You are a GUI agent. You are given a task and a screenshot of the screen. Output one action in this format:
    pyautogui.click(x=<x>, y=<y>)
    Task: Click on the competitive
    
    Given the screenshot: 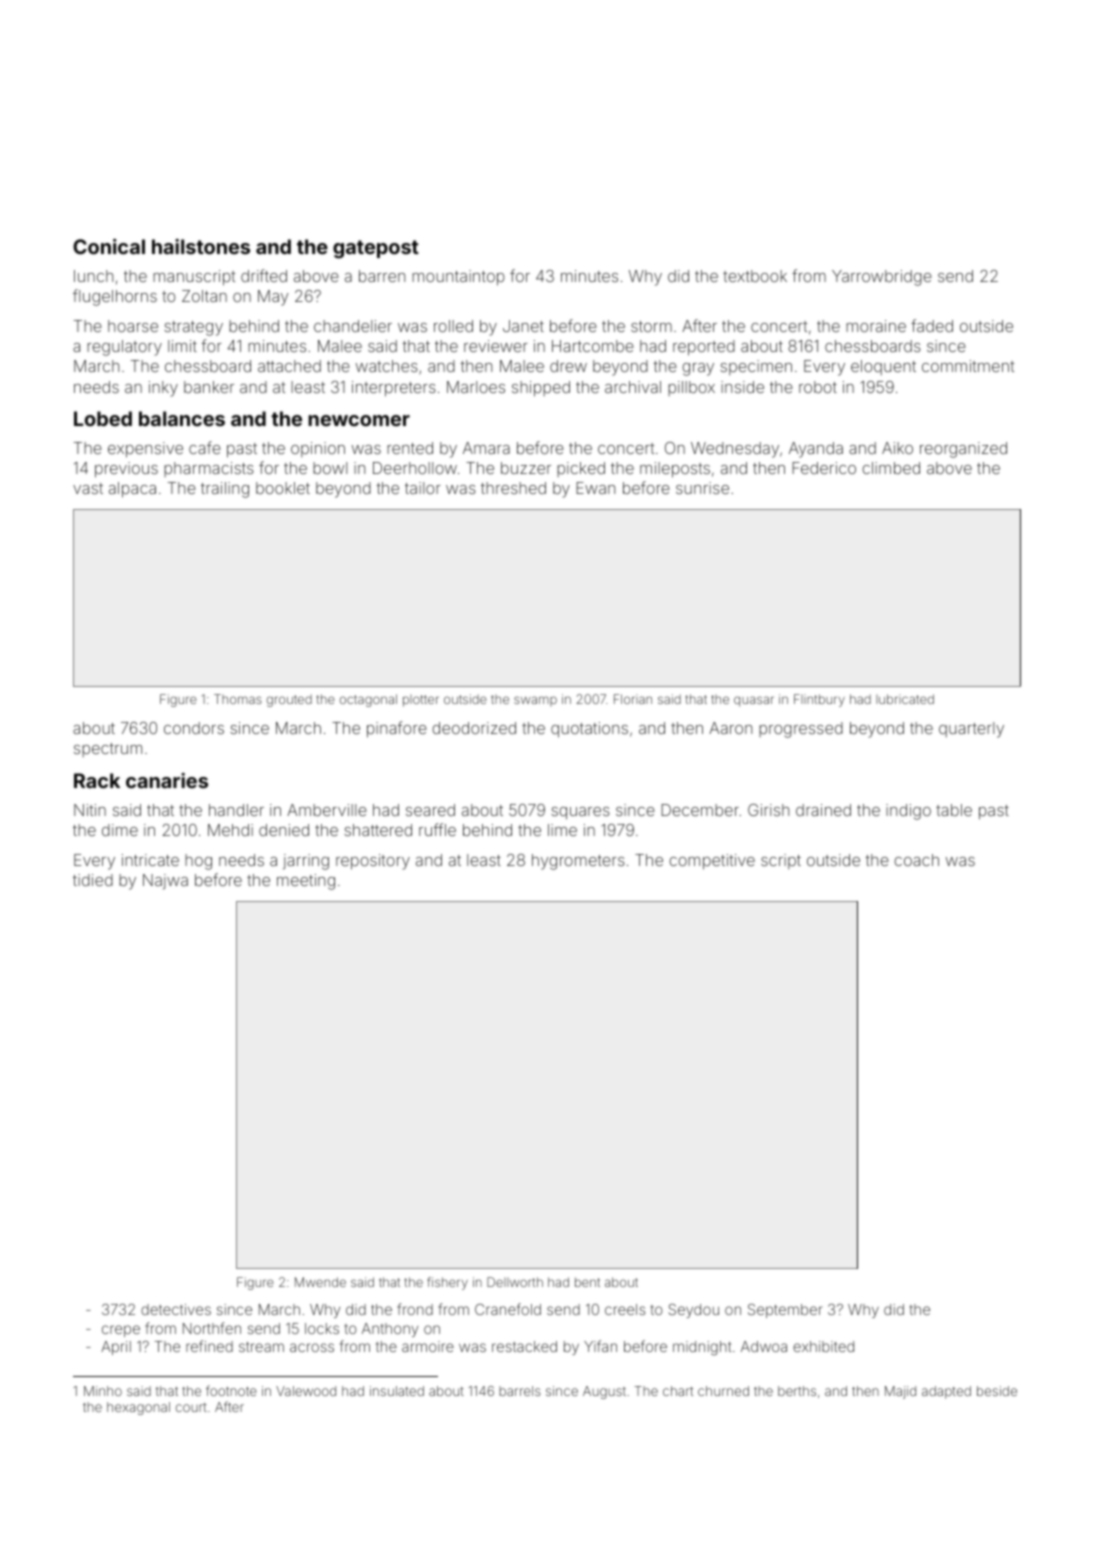 What is the action you would take?
    pyautogui.click(x=712, y=862)
